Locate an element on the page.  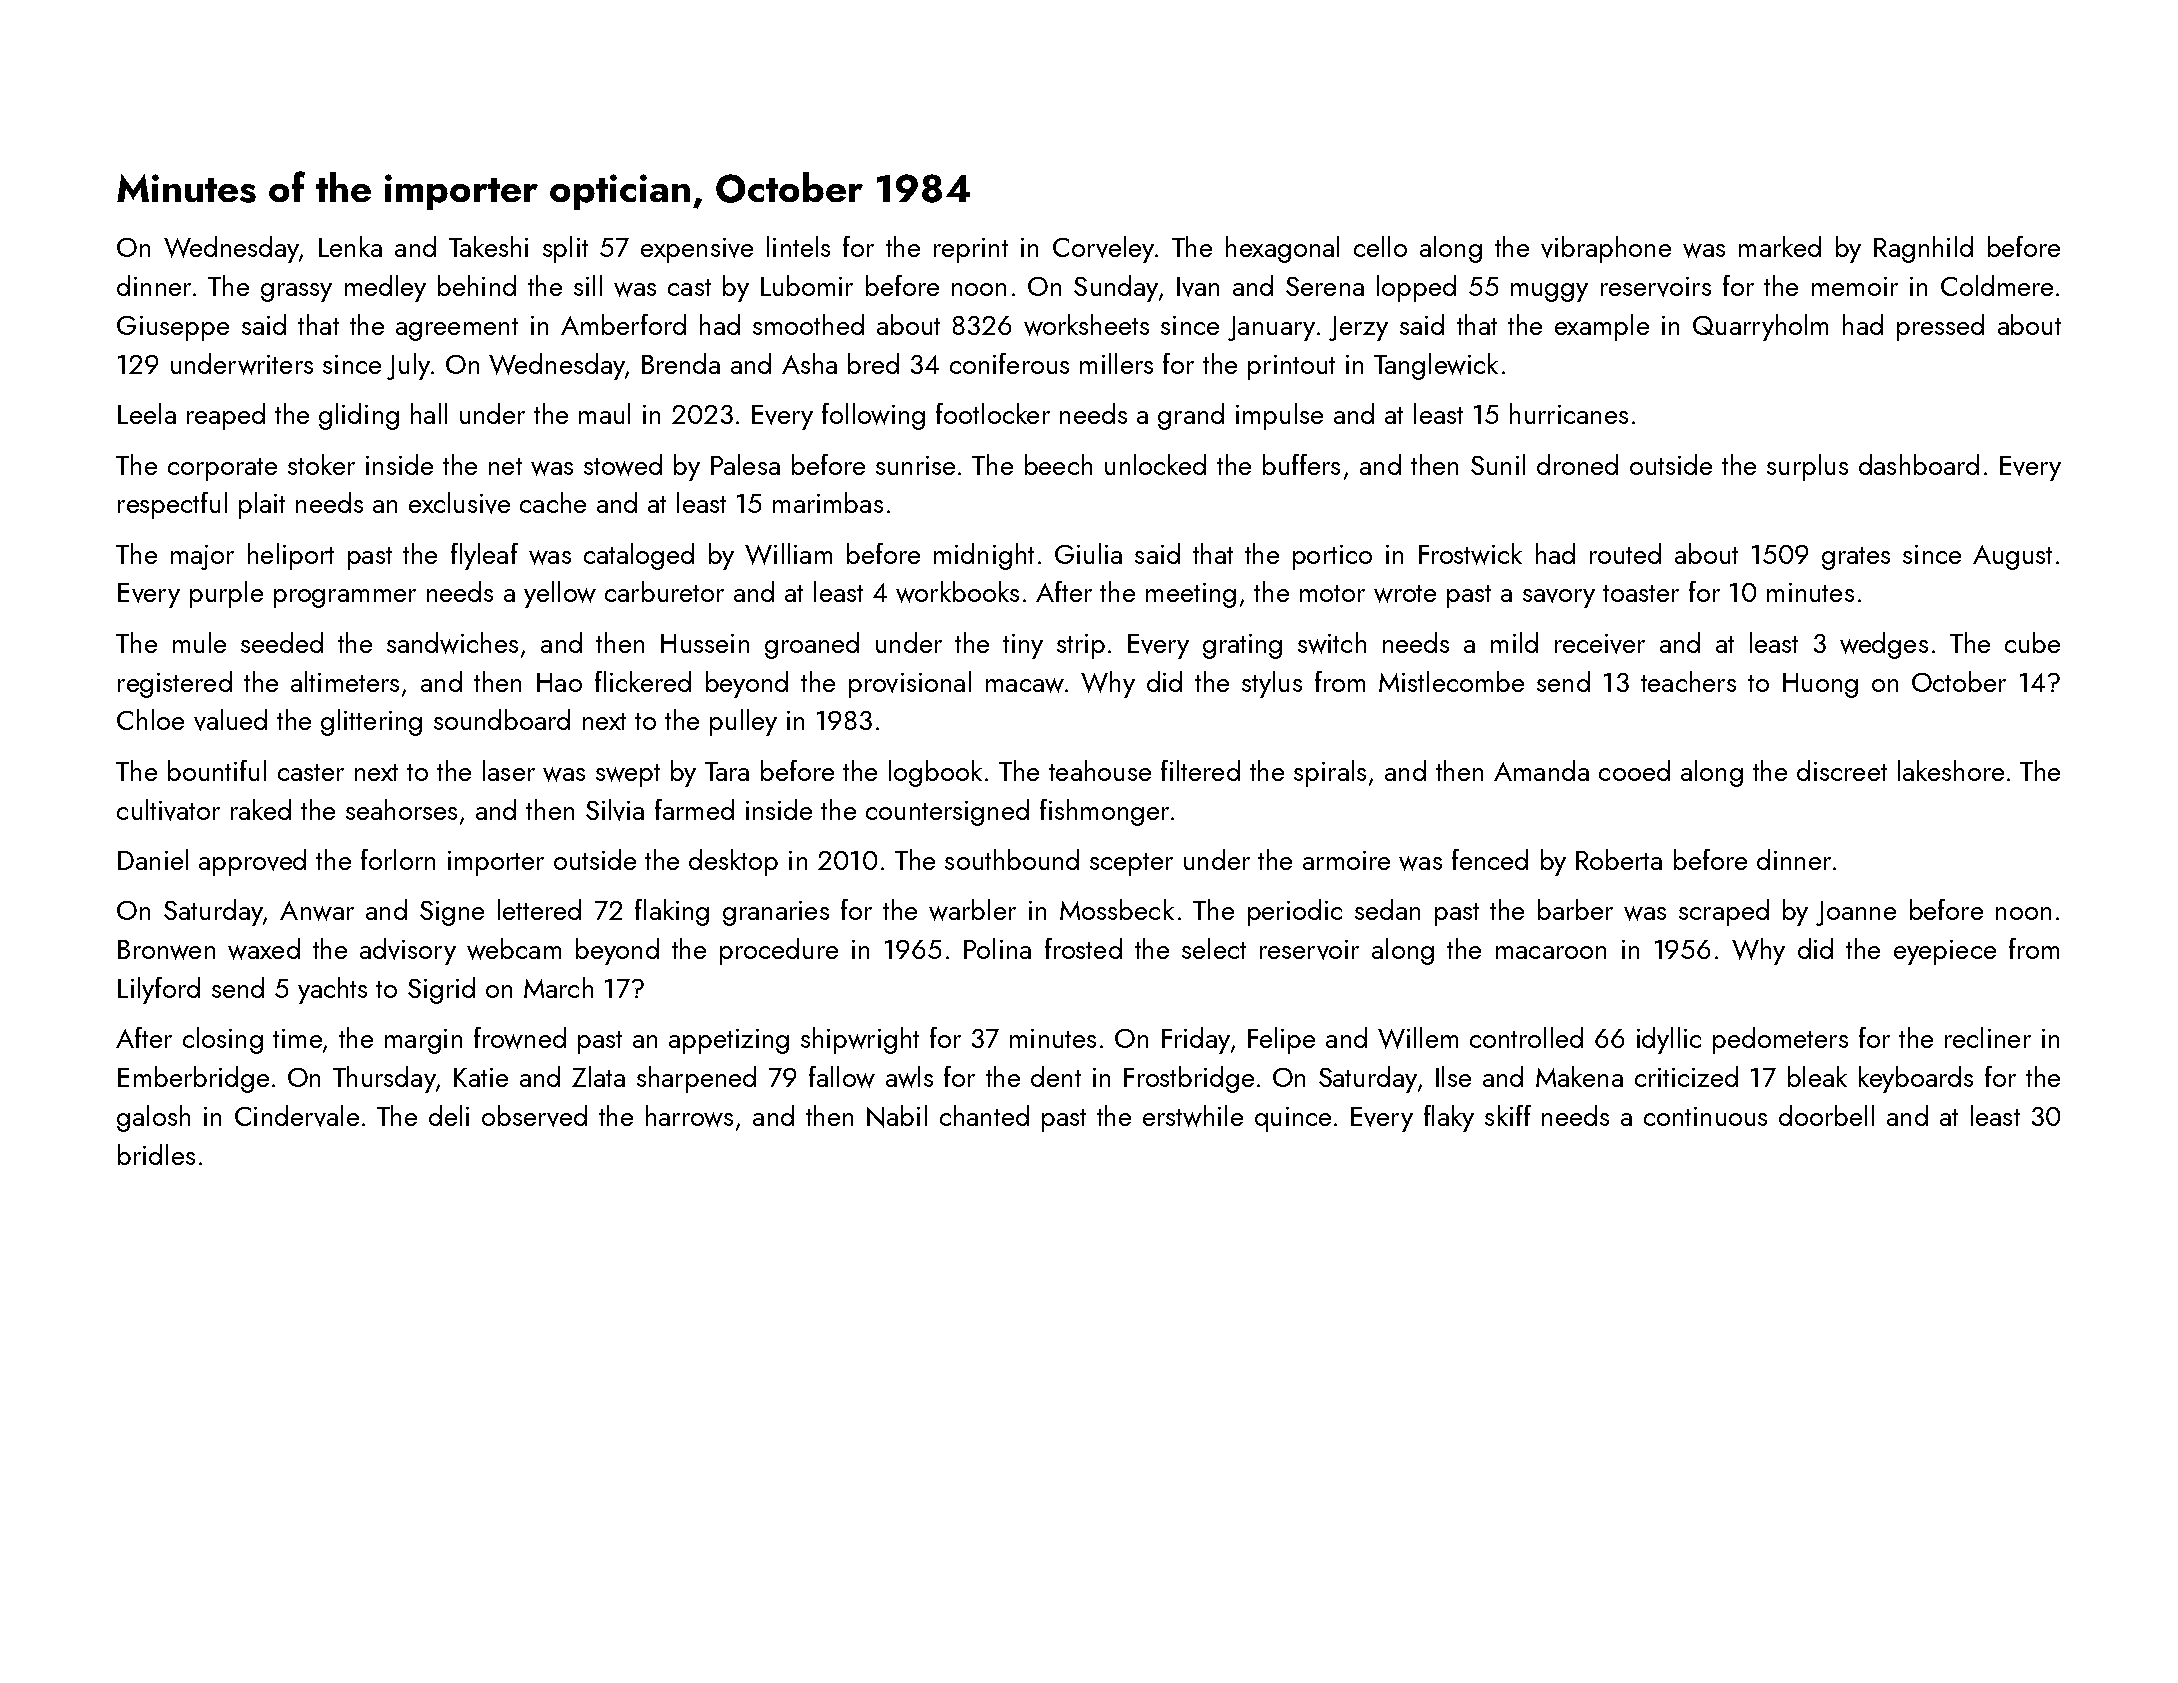
memoir is located at coordinates (1855, 286).
